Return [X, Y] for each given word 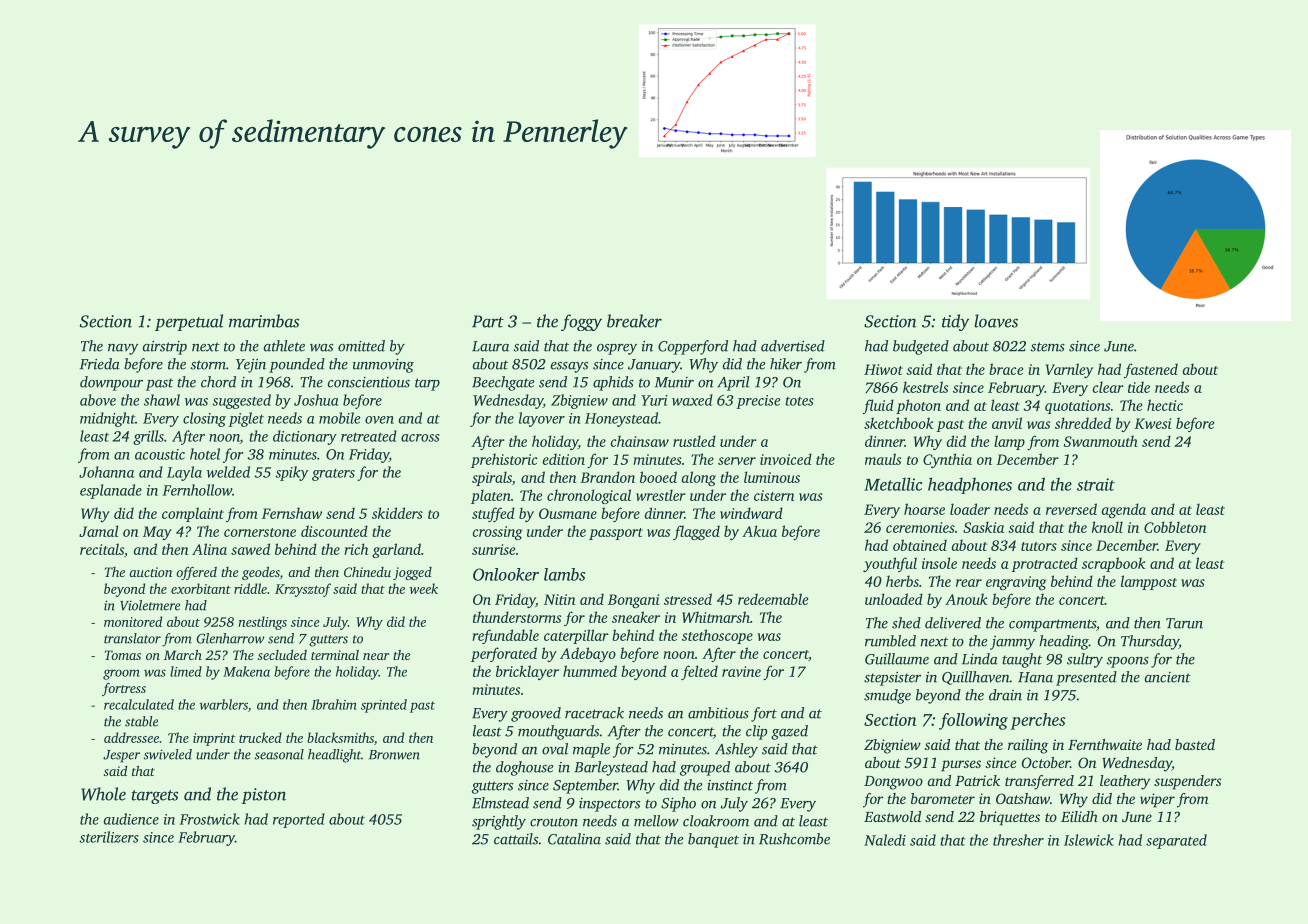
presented [1086, 678]
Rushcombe [794, 839]
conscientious [369, 382]
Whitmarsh [716, 617]
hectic [1165, 405]
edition [564, 459]
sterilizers [109, 837]
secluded [282, 655]
